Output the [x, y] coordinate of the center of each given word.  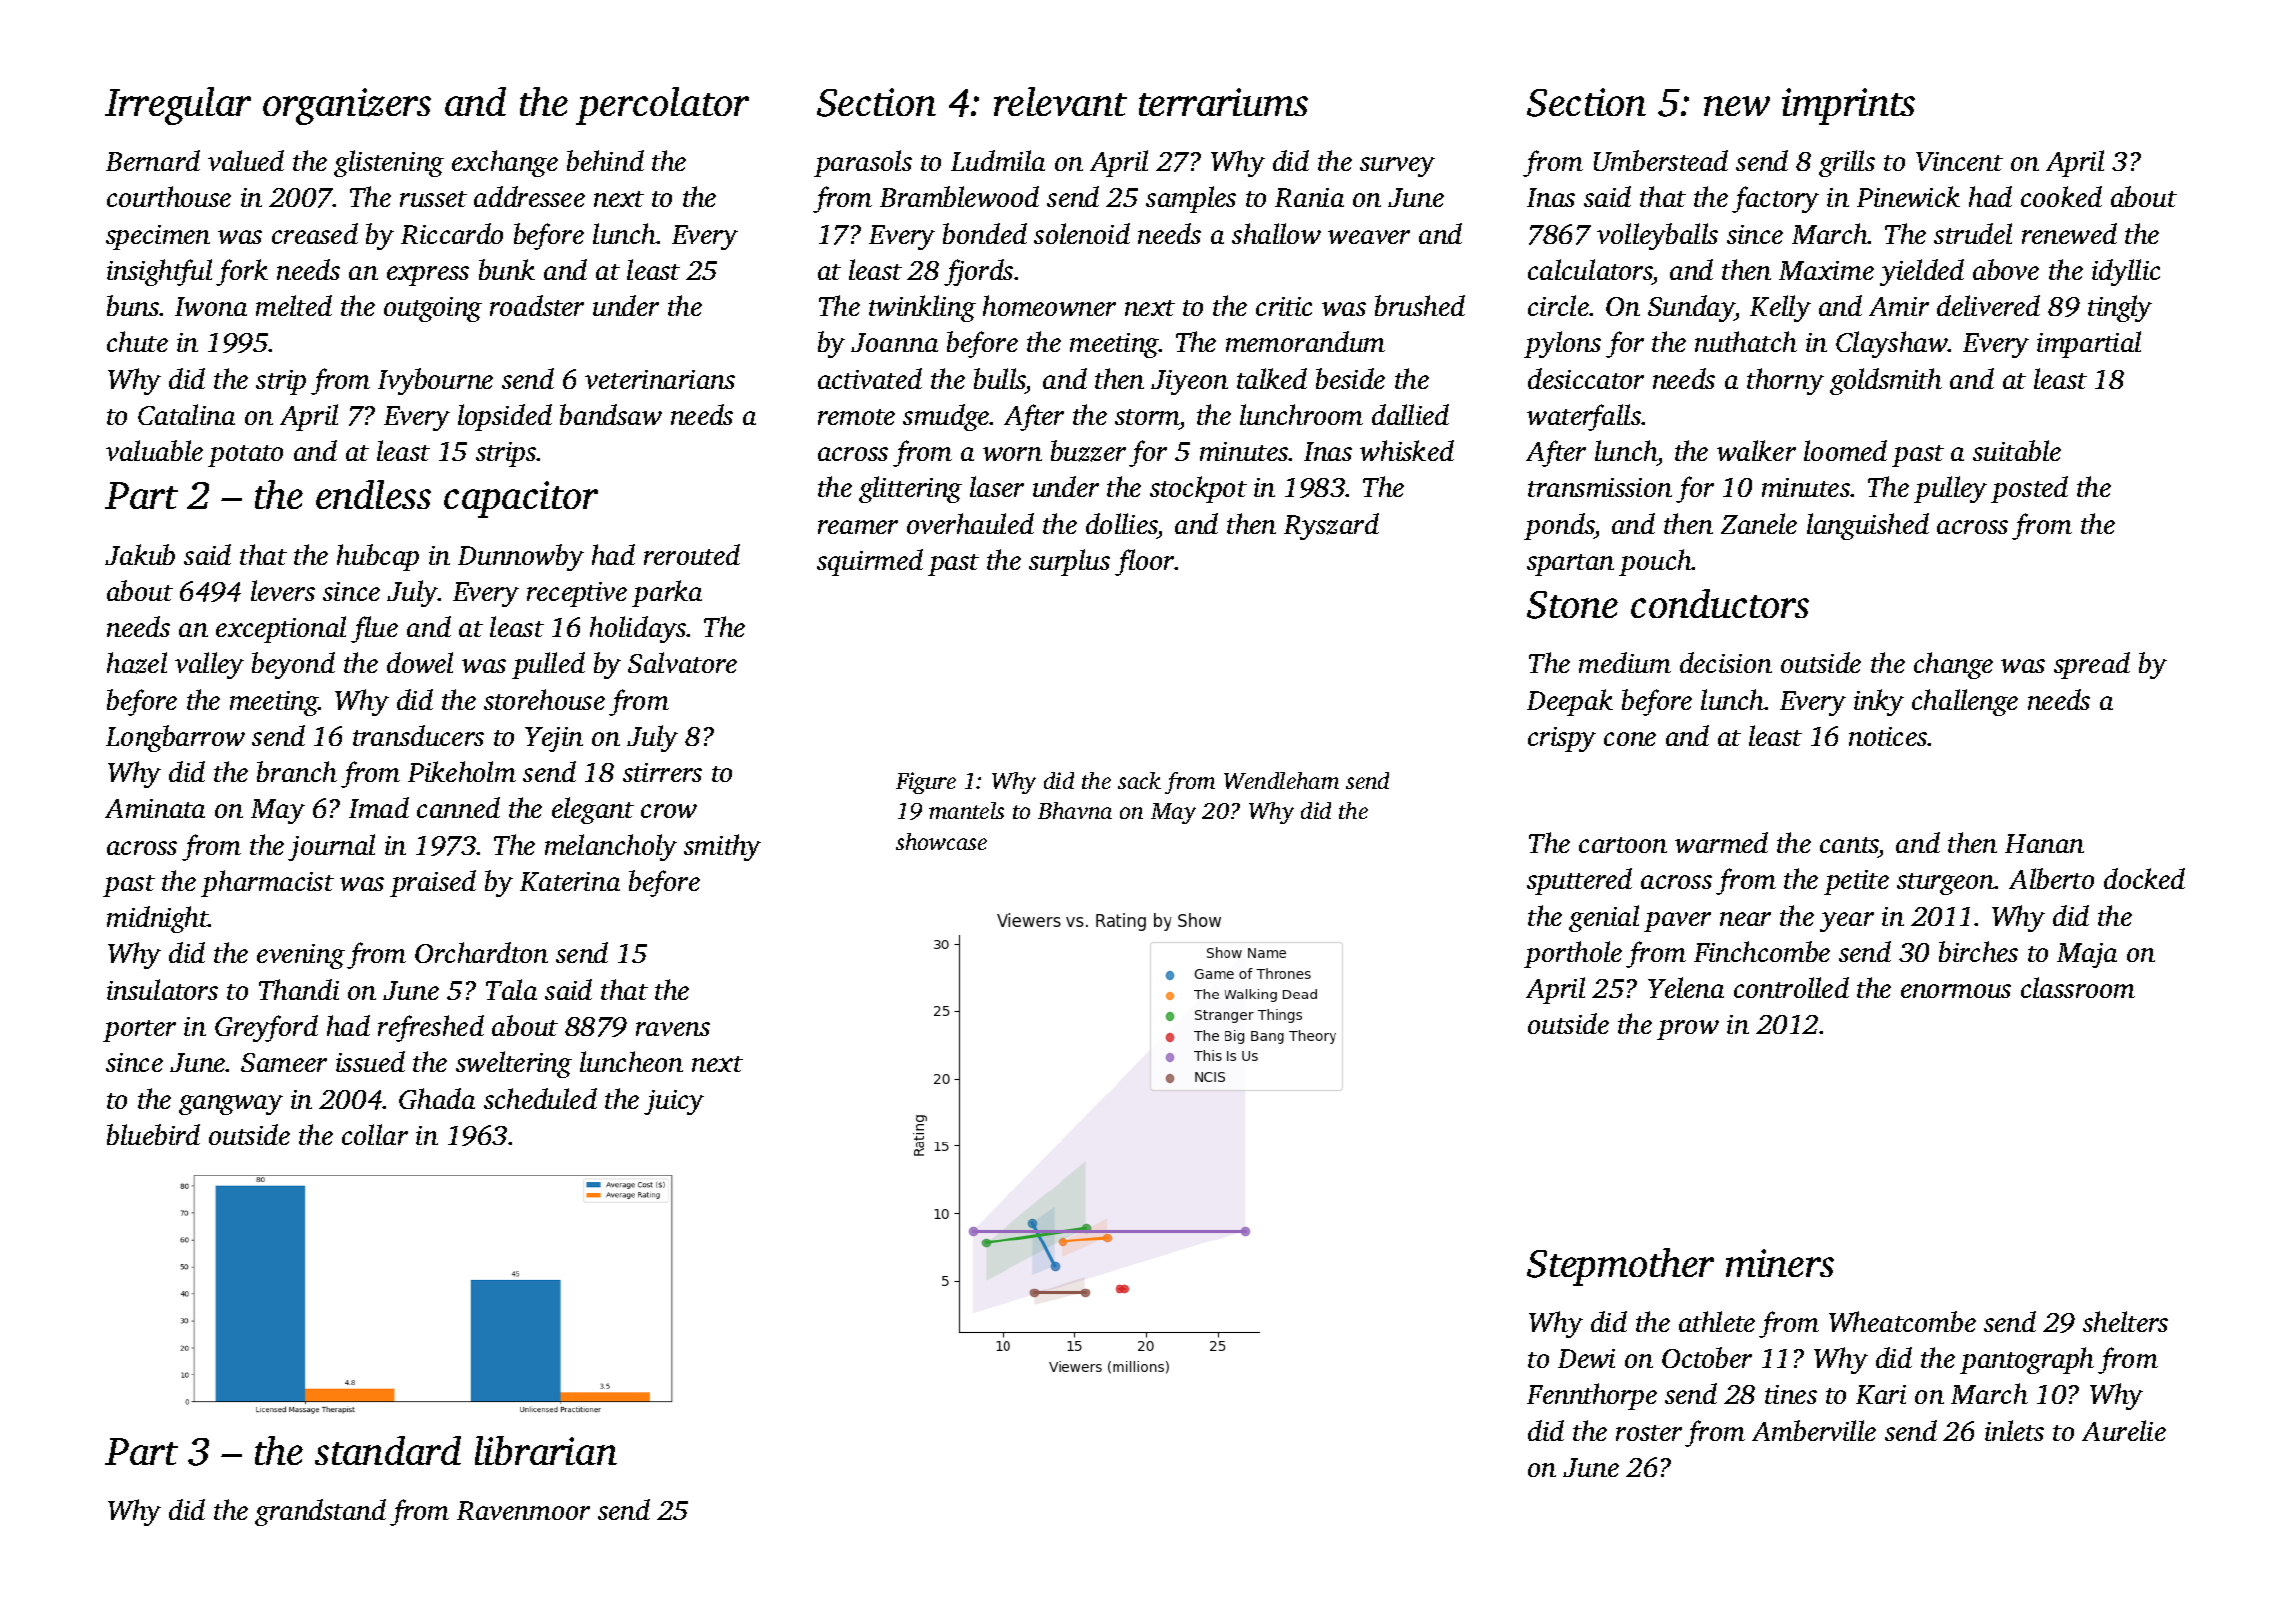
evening [301, 956]
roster [1649, 1433]
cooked [2061, 196]
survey [1397, 167]
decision [1726, 662]
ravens [673, 1029]
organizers [347, 106]
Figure [926, 783]
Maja [2087, 955]
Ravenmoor [523, 1510]
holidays [638, 629]
